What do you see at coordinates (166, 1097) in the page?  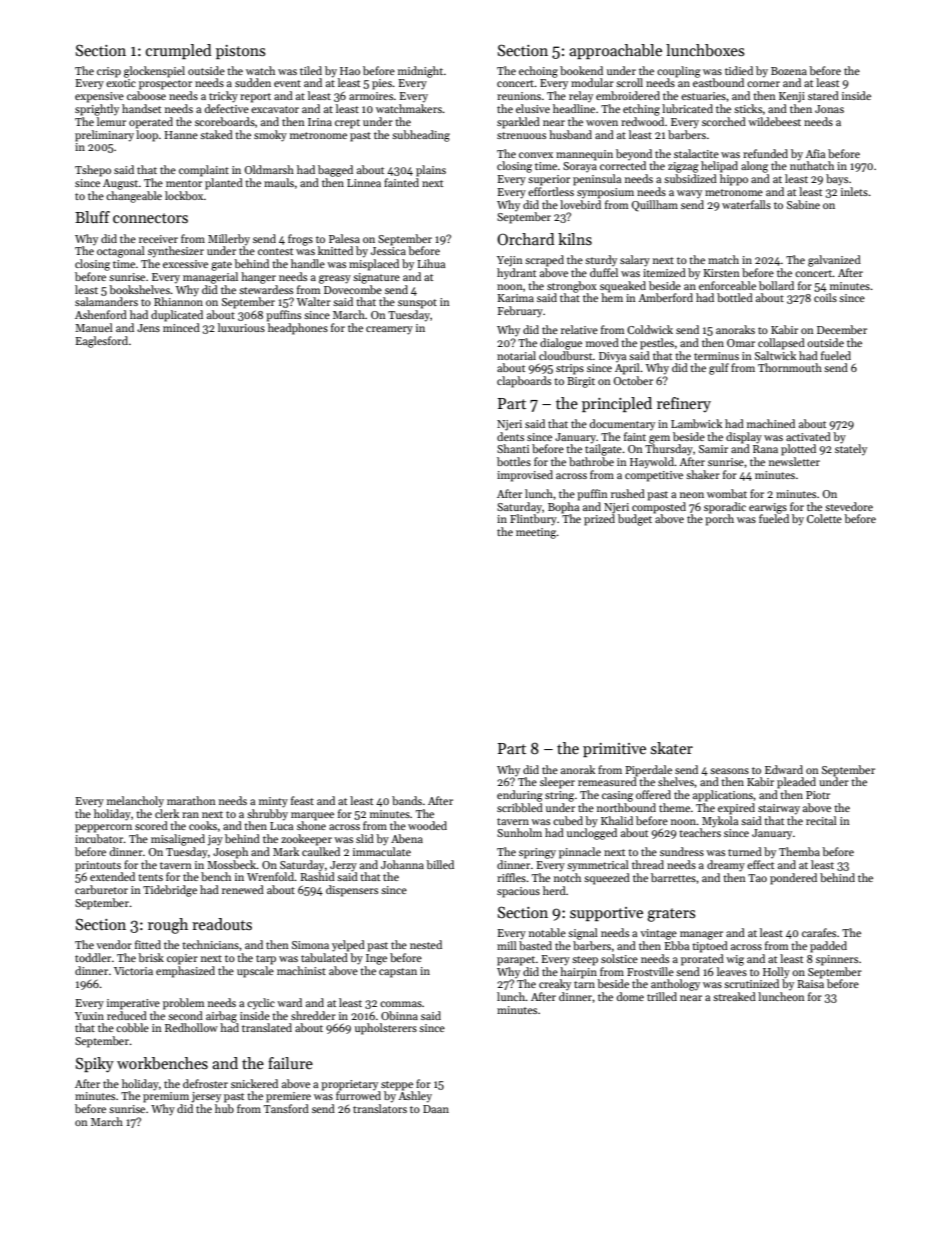 I see `premium` at bounding box center [166, 1097].
